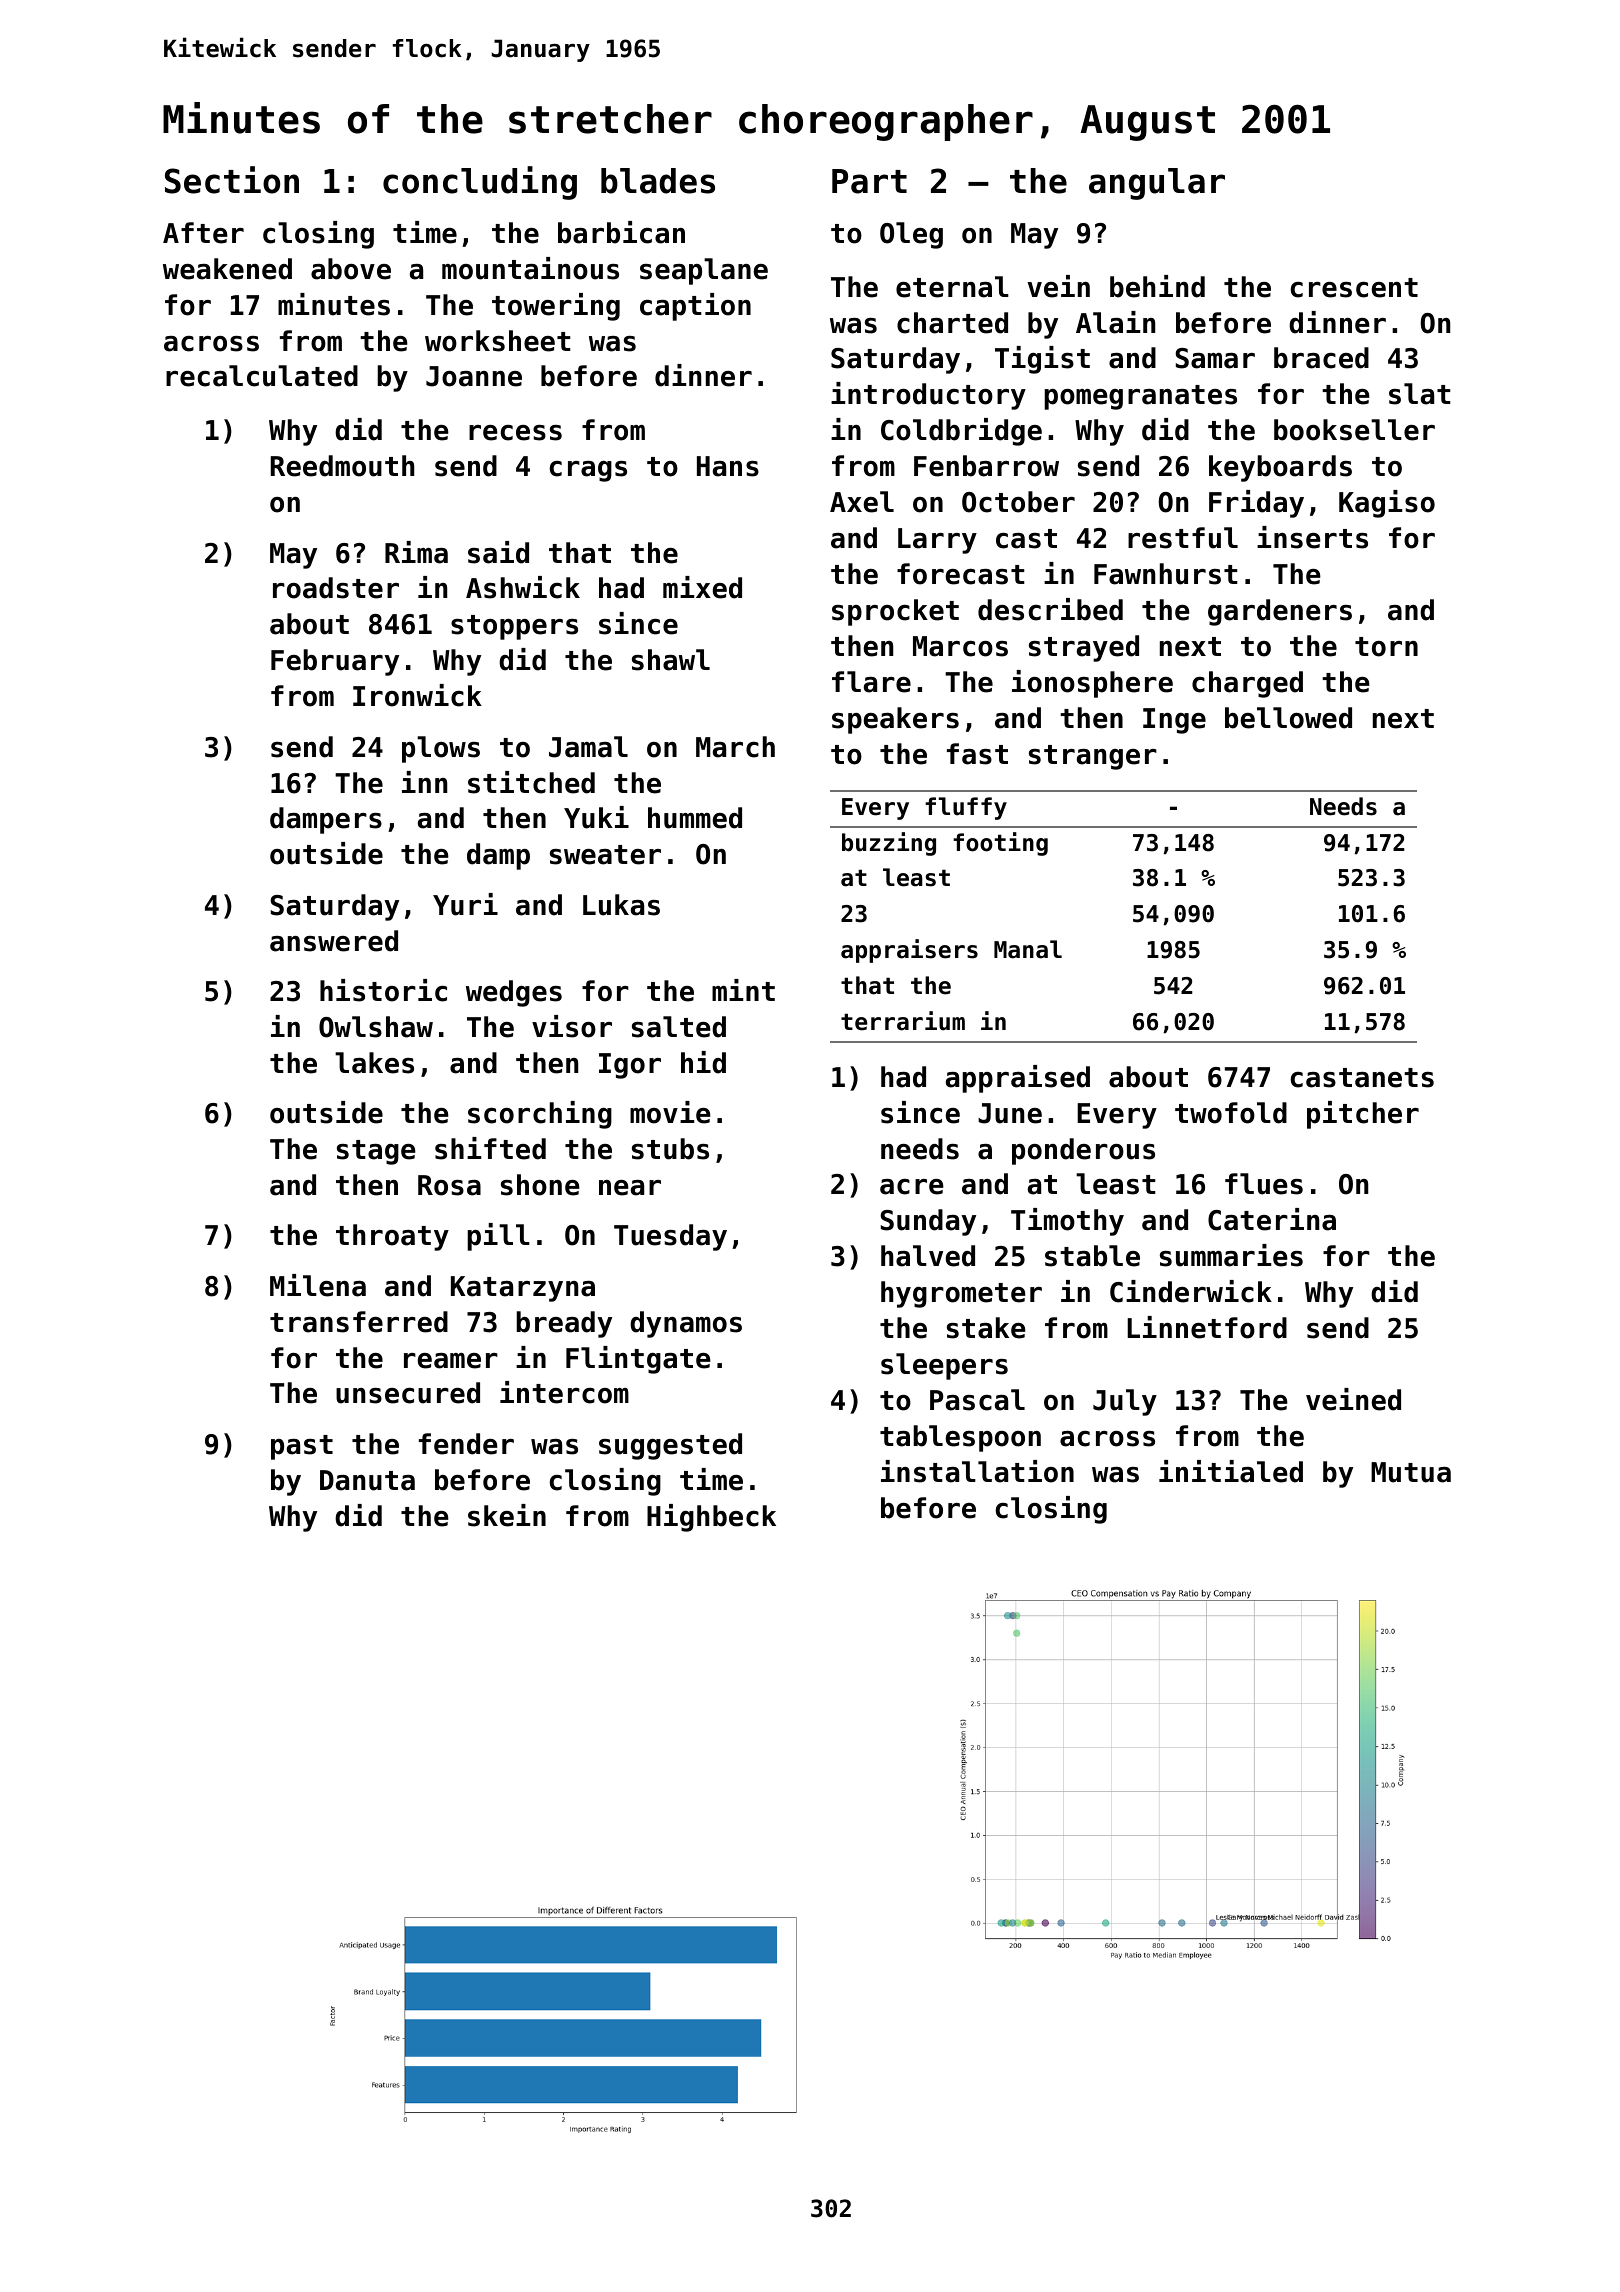 This page has width=1620, height=2292. What do you see at coordinates (262, 376) in the page?
I see `recalculated` at bounding box center [262, 376].
